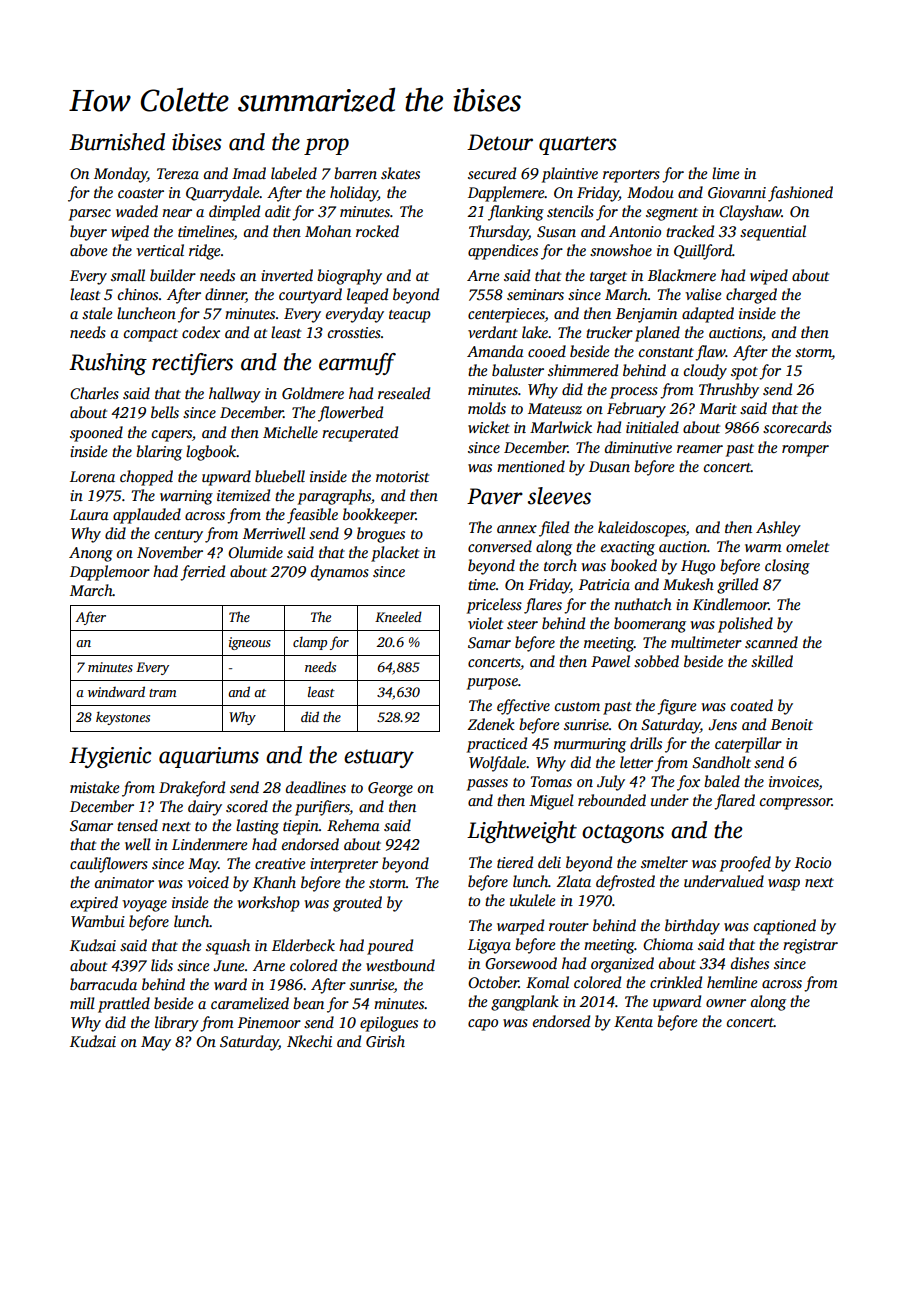 The width and height of the screenshot is (908, 1316). Describe the element at coordinates (497, 745) in the screenshot. I see `practiced` at that location.
